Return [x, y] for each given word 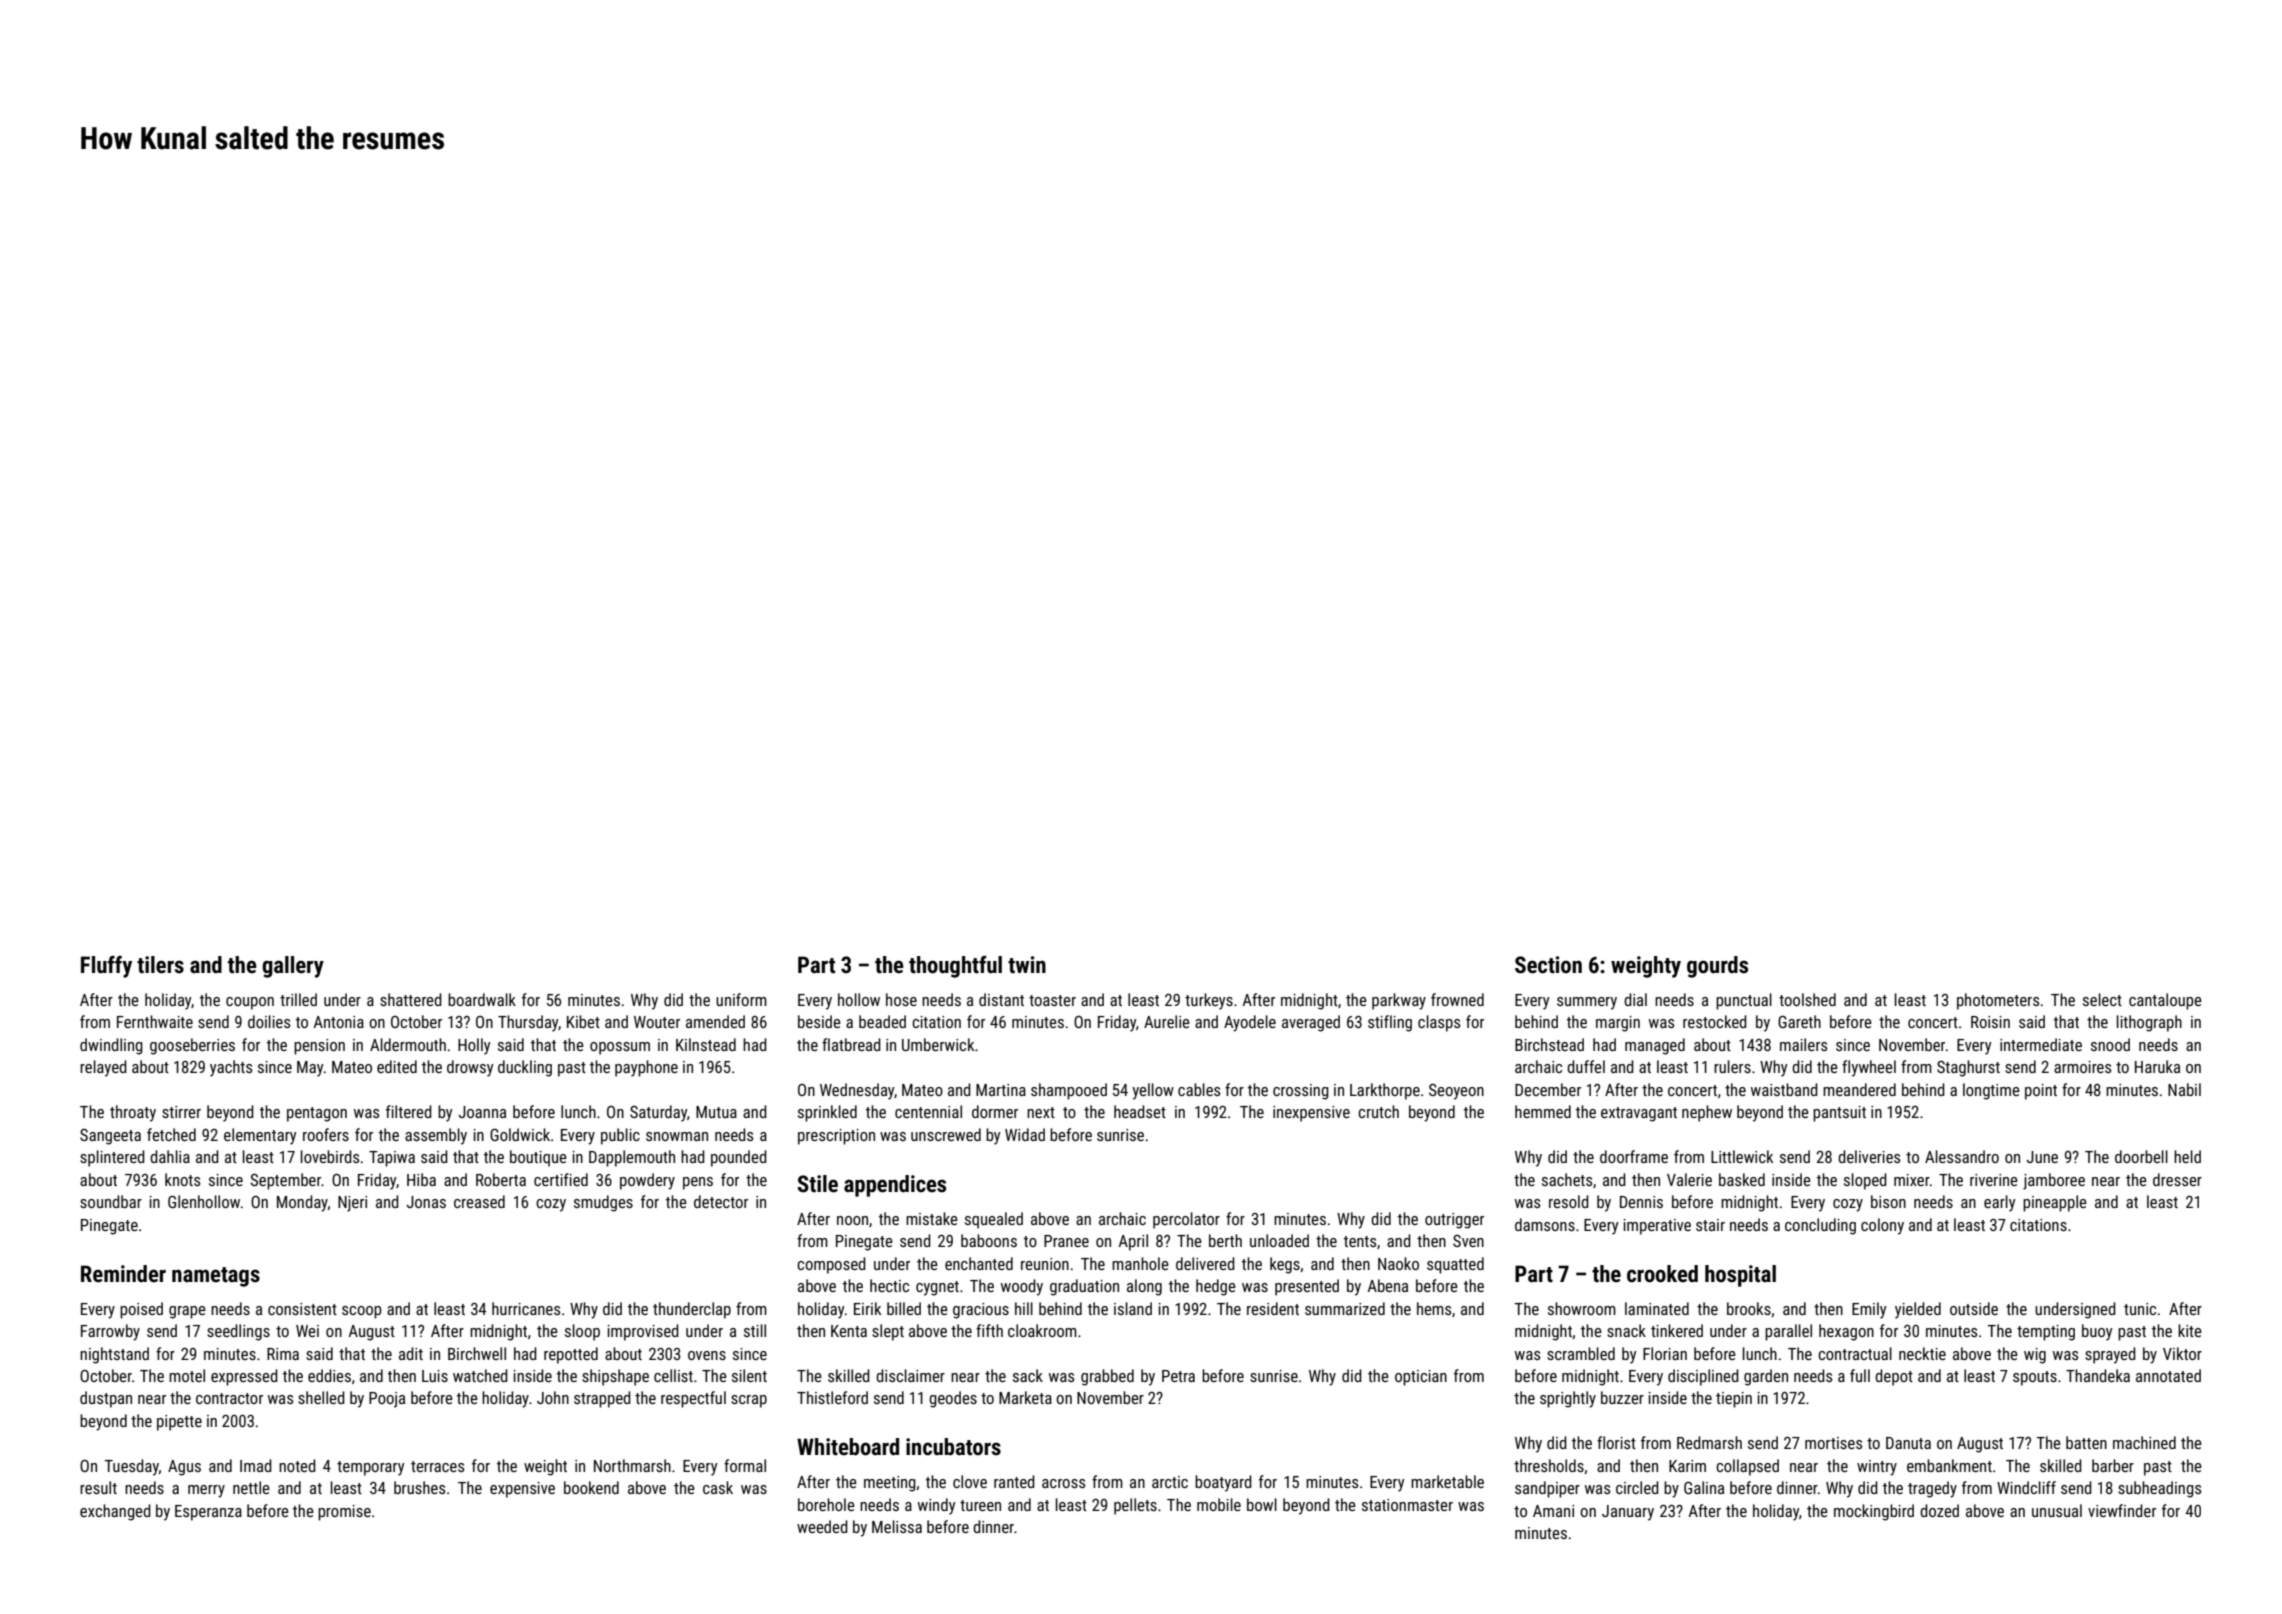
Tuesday [131, 1467]
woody [1022, 1287]
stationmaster [1407, 1505]
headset [1140, 1111]
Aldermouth [408, 1044]
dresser [2177, 1179]
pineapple [2055, 1203]
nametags [216, 1277]
